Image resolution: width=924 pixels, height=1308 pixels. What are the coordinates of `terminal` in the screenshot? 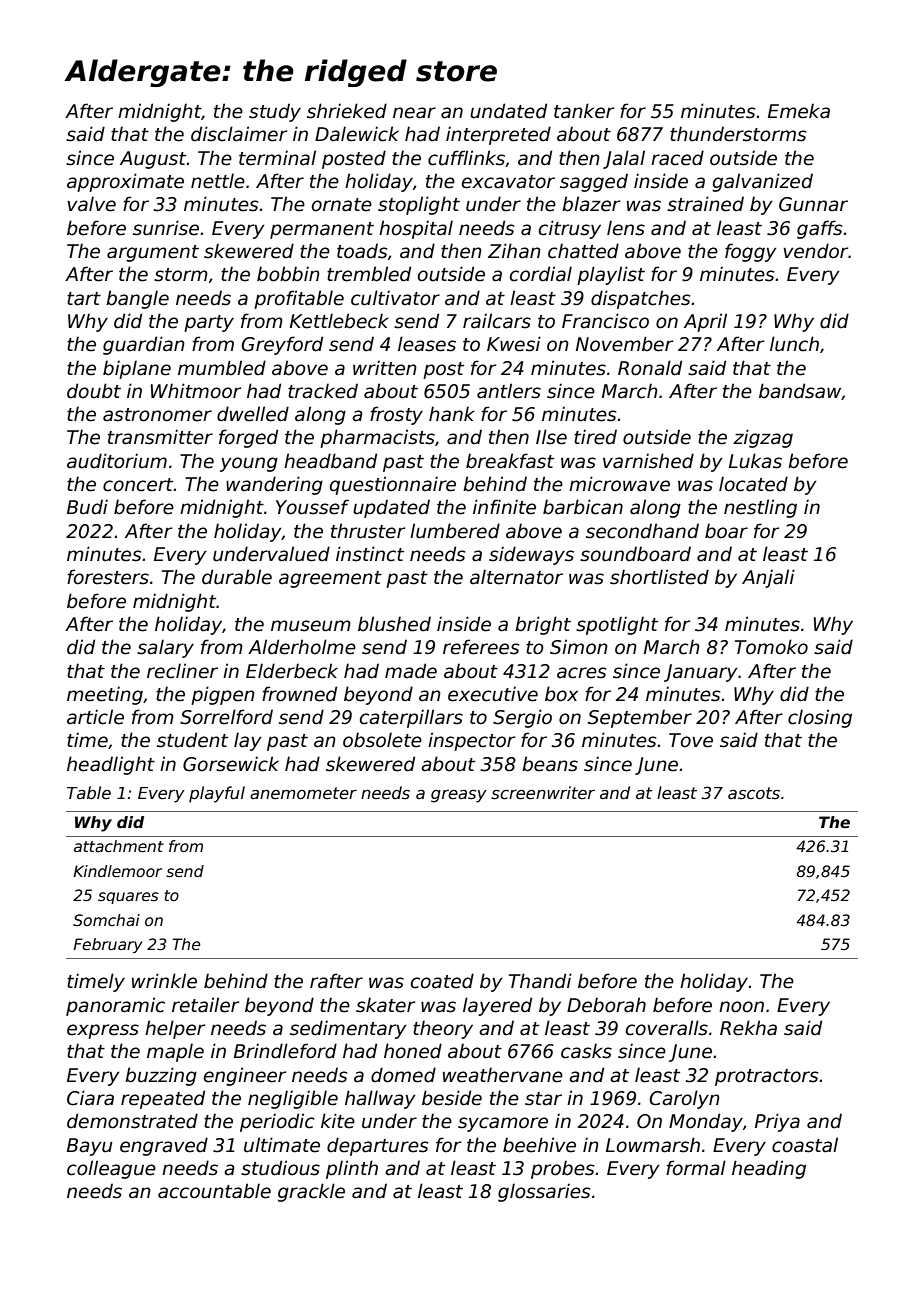 It's located at (277, 158).
